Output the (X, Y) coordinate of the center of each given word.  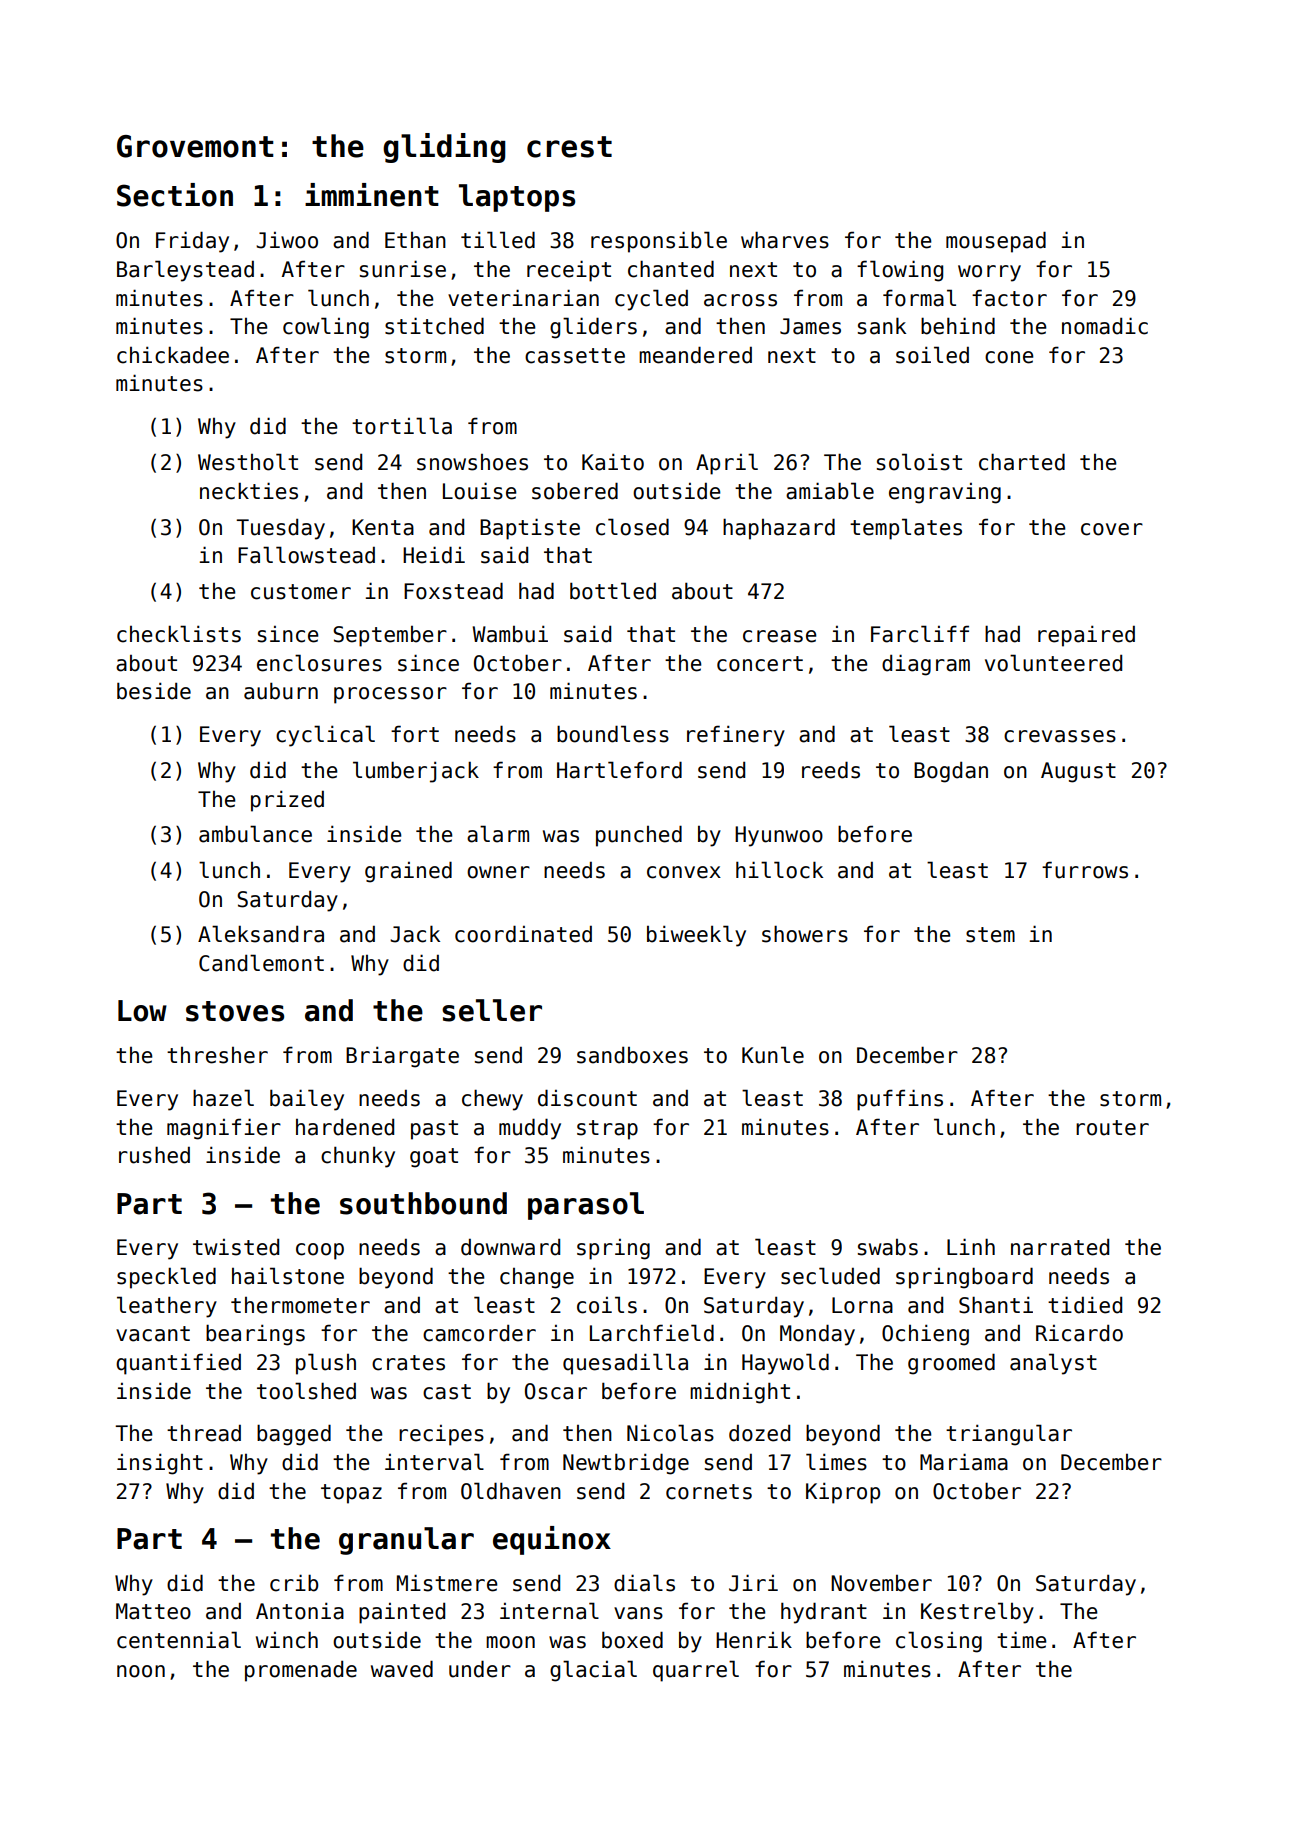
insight (160, 1464)
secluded (830, 1276)
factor (1009, 298)
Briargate (402, 1057)
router (1112, 1128)
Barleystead (185, 271)
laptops (517, 198)
